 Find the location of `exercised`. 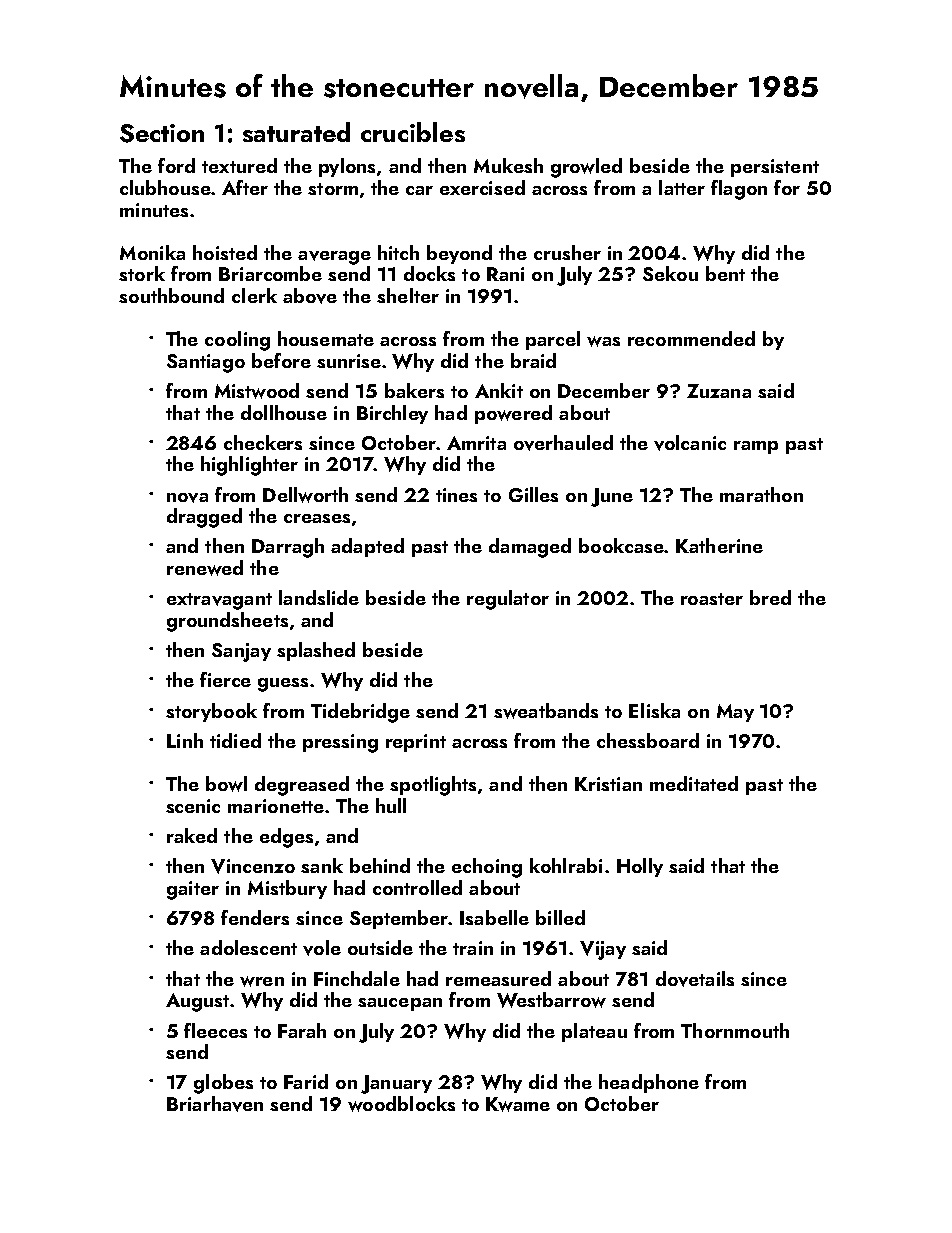

exercised is located at coordinates (482, 187).
